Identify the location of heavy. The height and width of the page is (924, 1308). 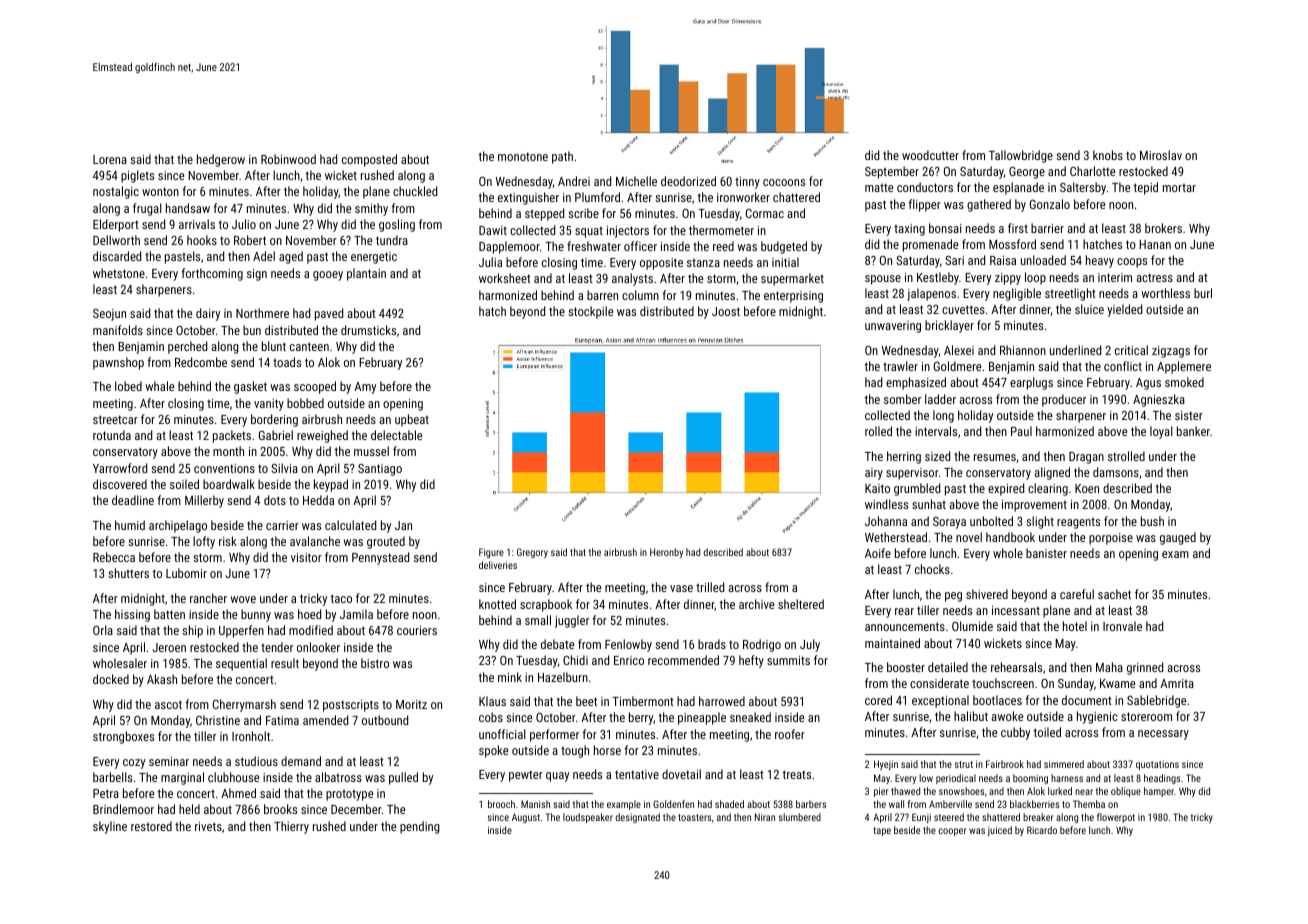
(1100, 261).
